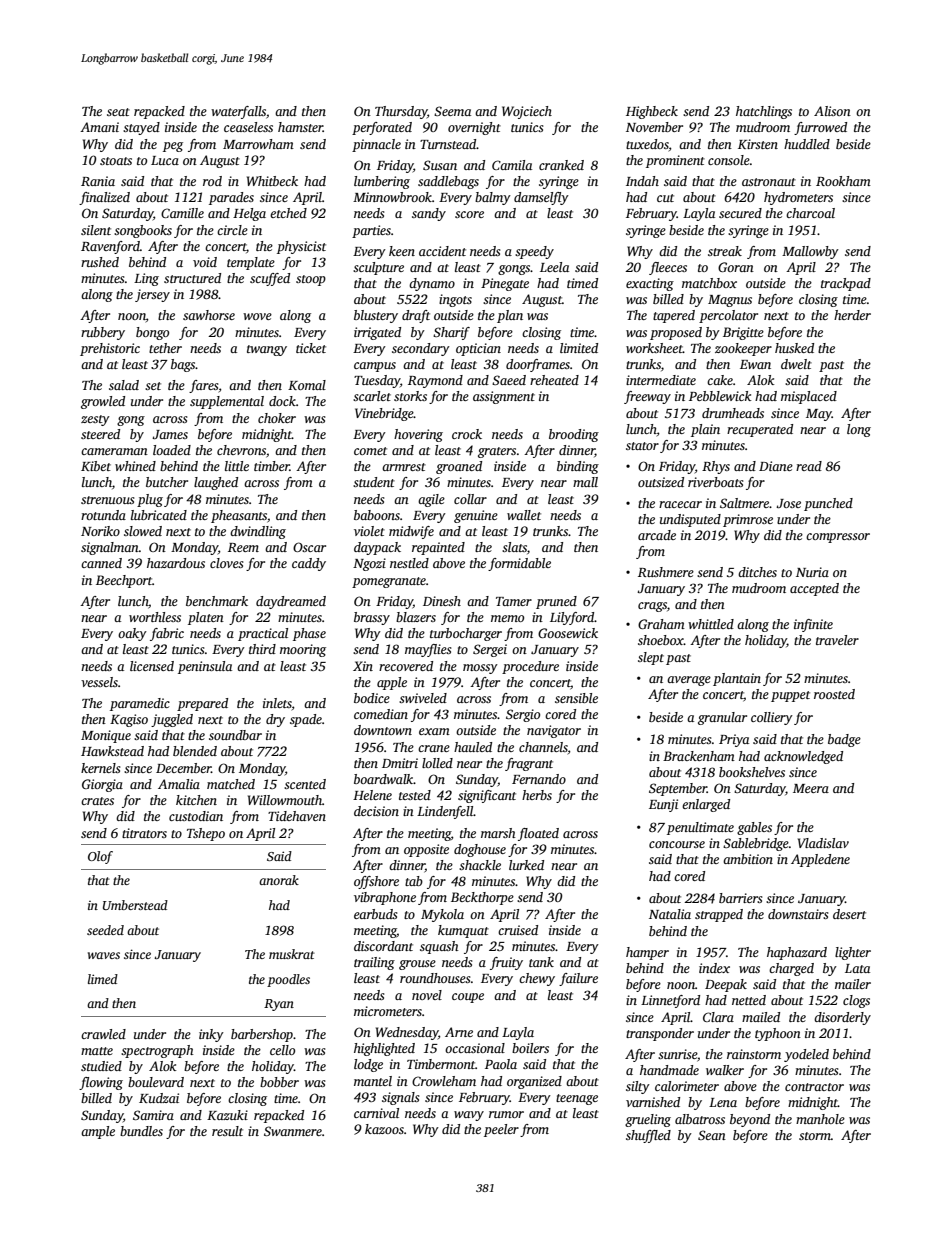 This screenshot has width=952, height=1233. I want to click on boilers, so click(530, 1048).
